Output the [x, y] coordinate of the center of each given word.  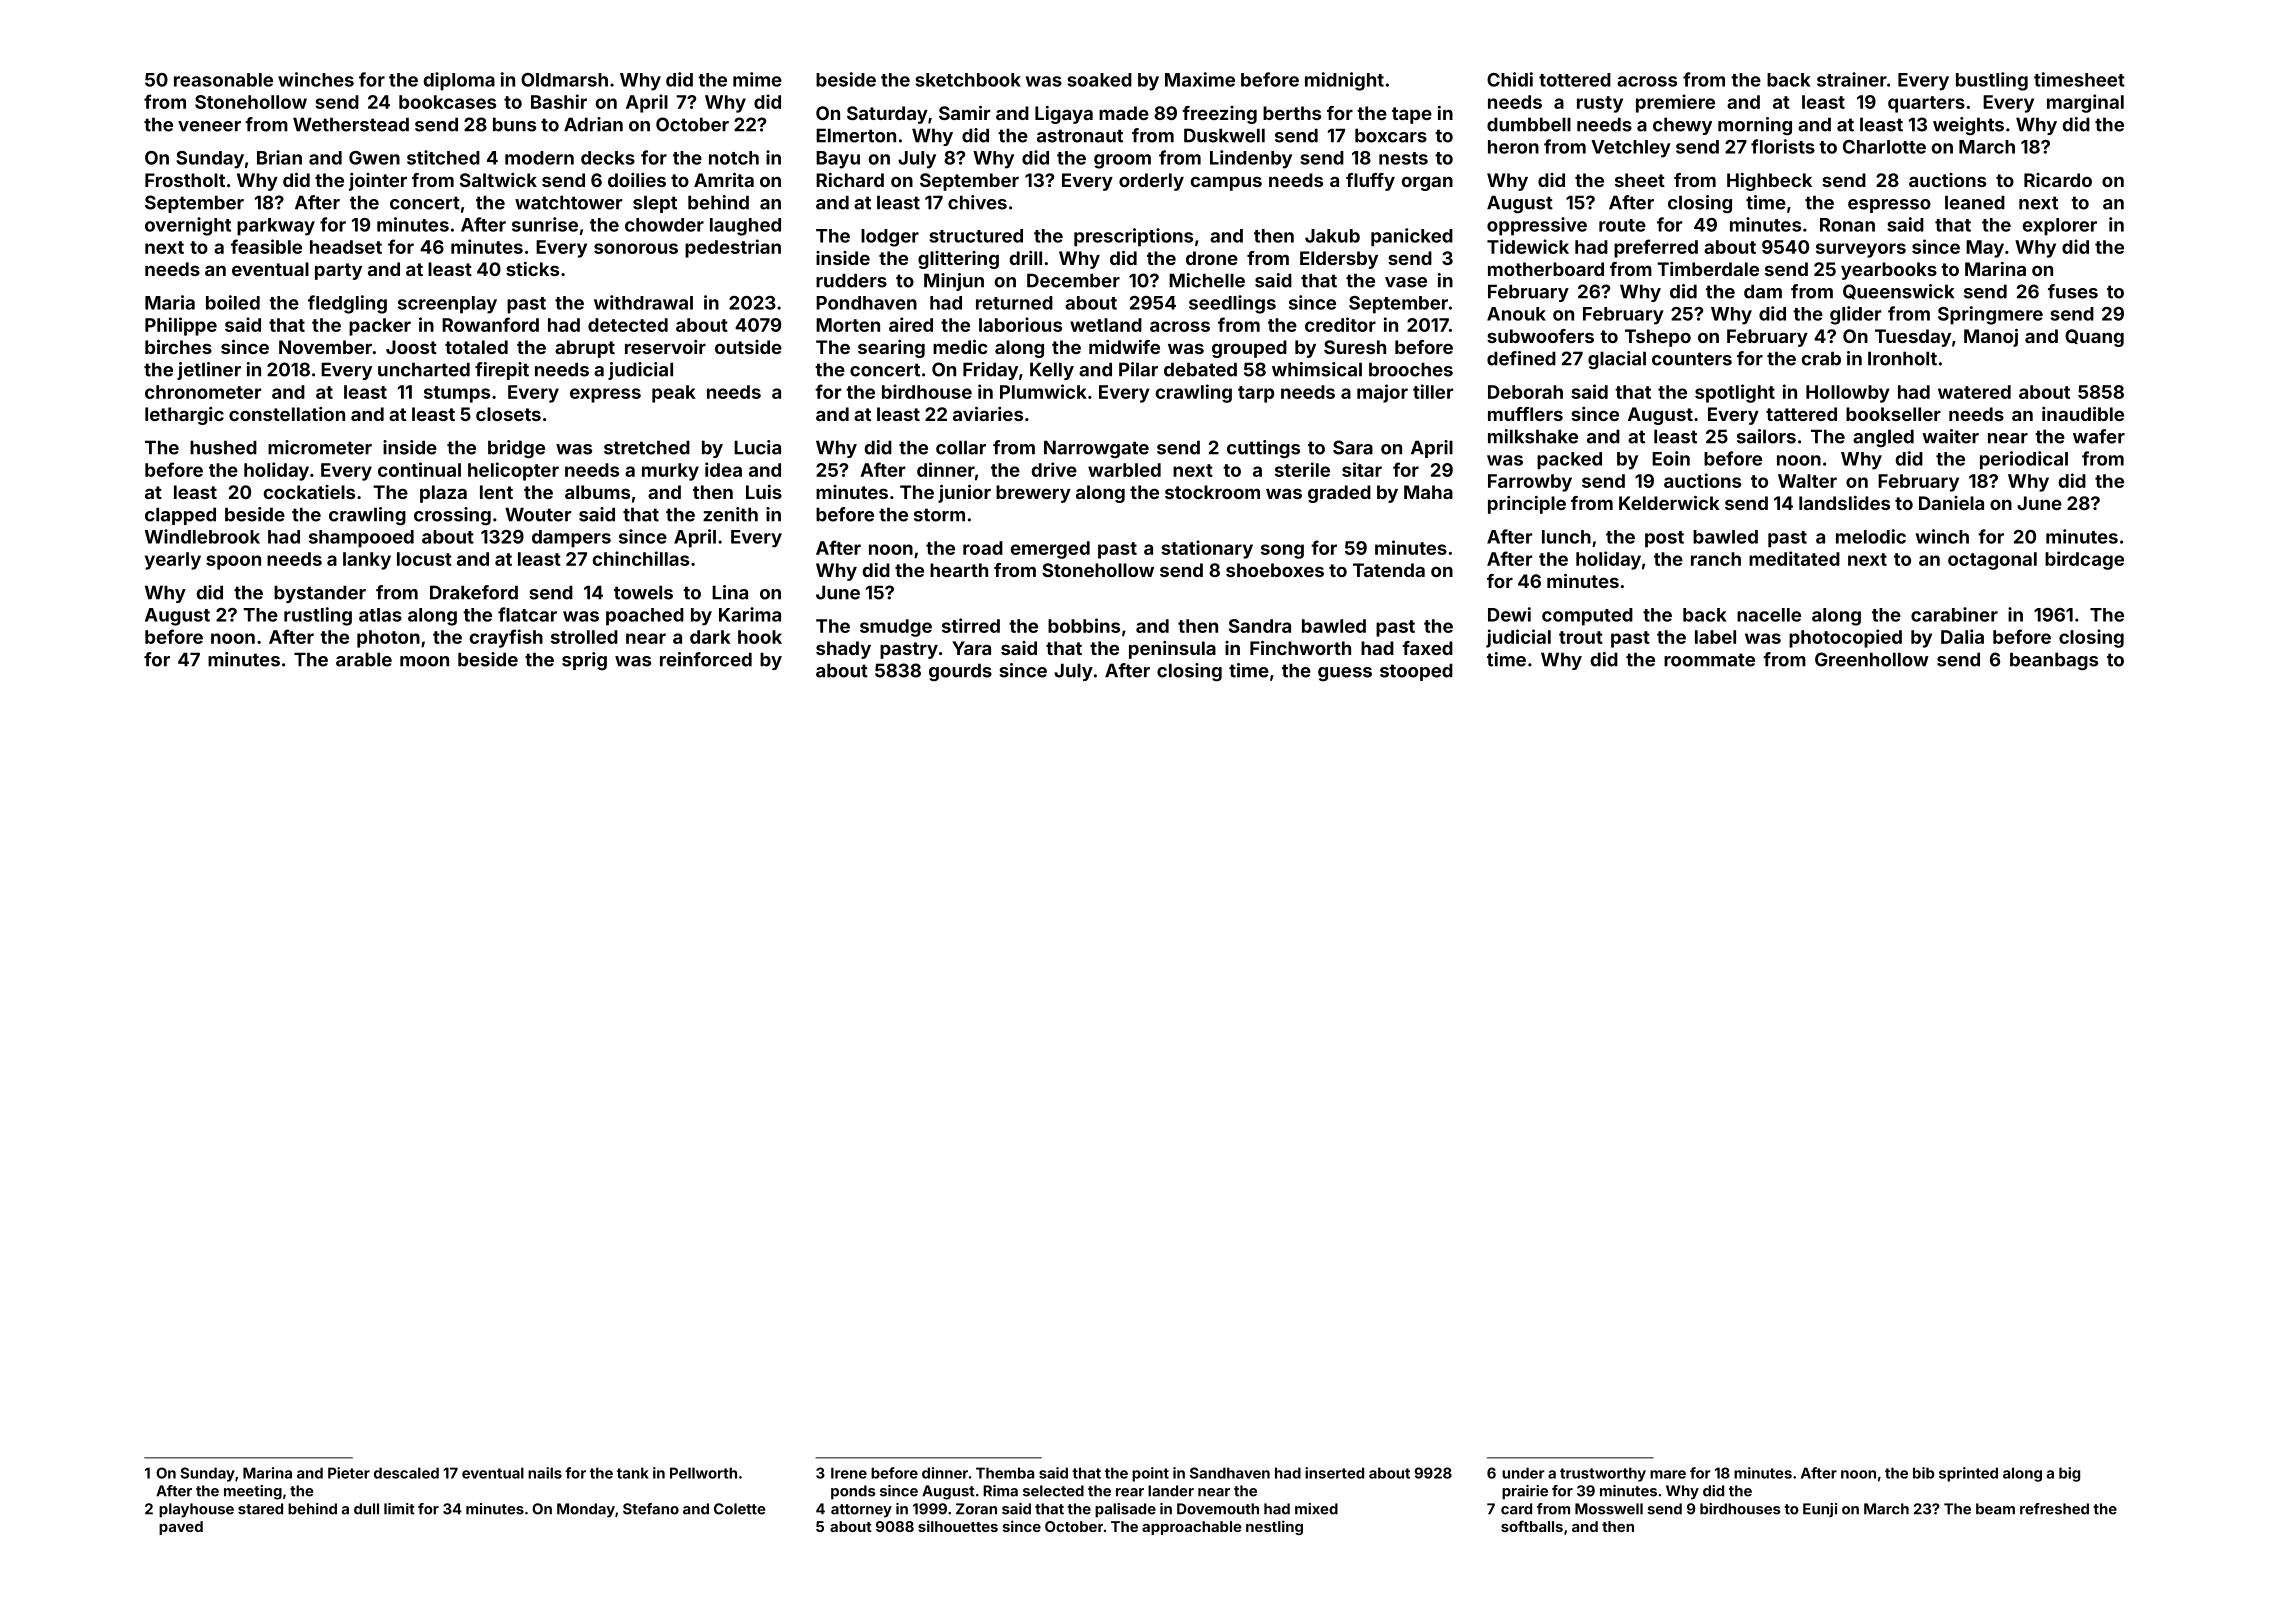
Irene [849, 1473]
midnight [1344, 81]
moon [424, 661]
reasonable [223, 80]
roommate [1709, 660]
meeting [253, 1492]
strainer [1852, 79]
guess [1345, 674]
